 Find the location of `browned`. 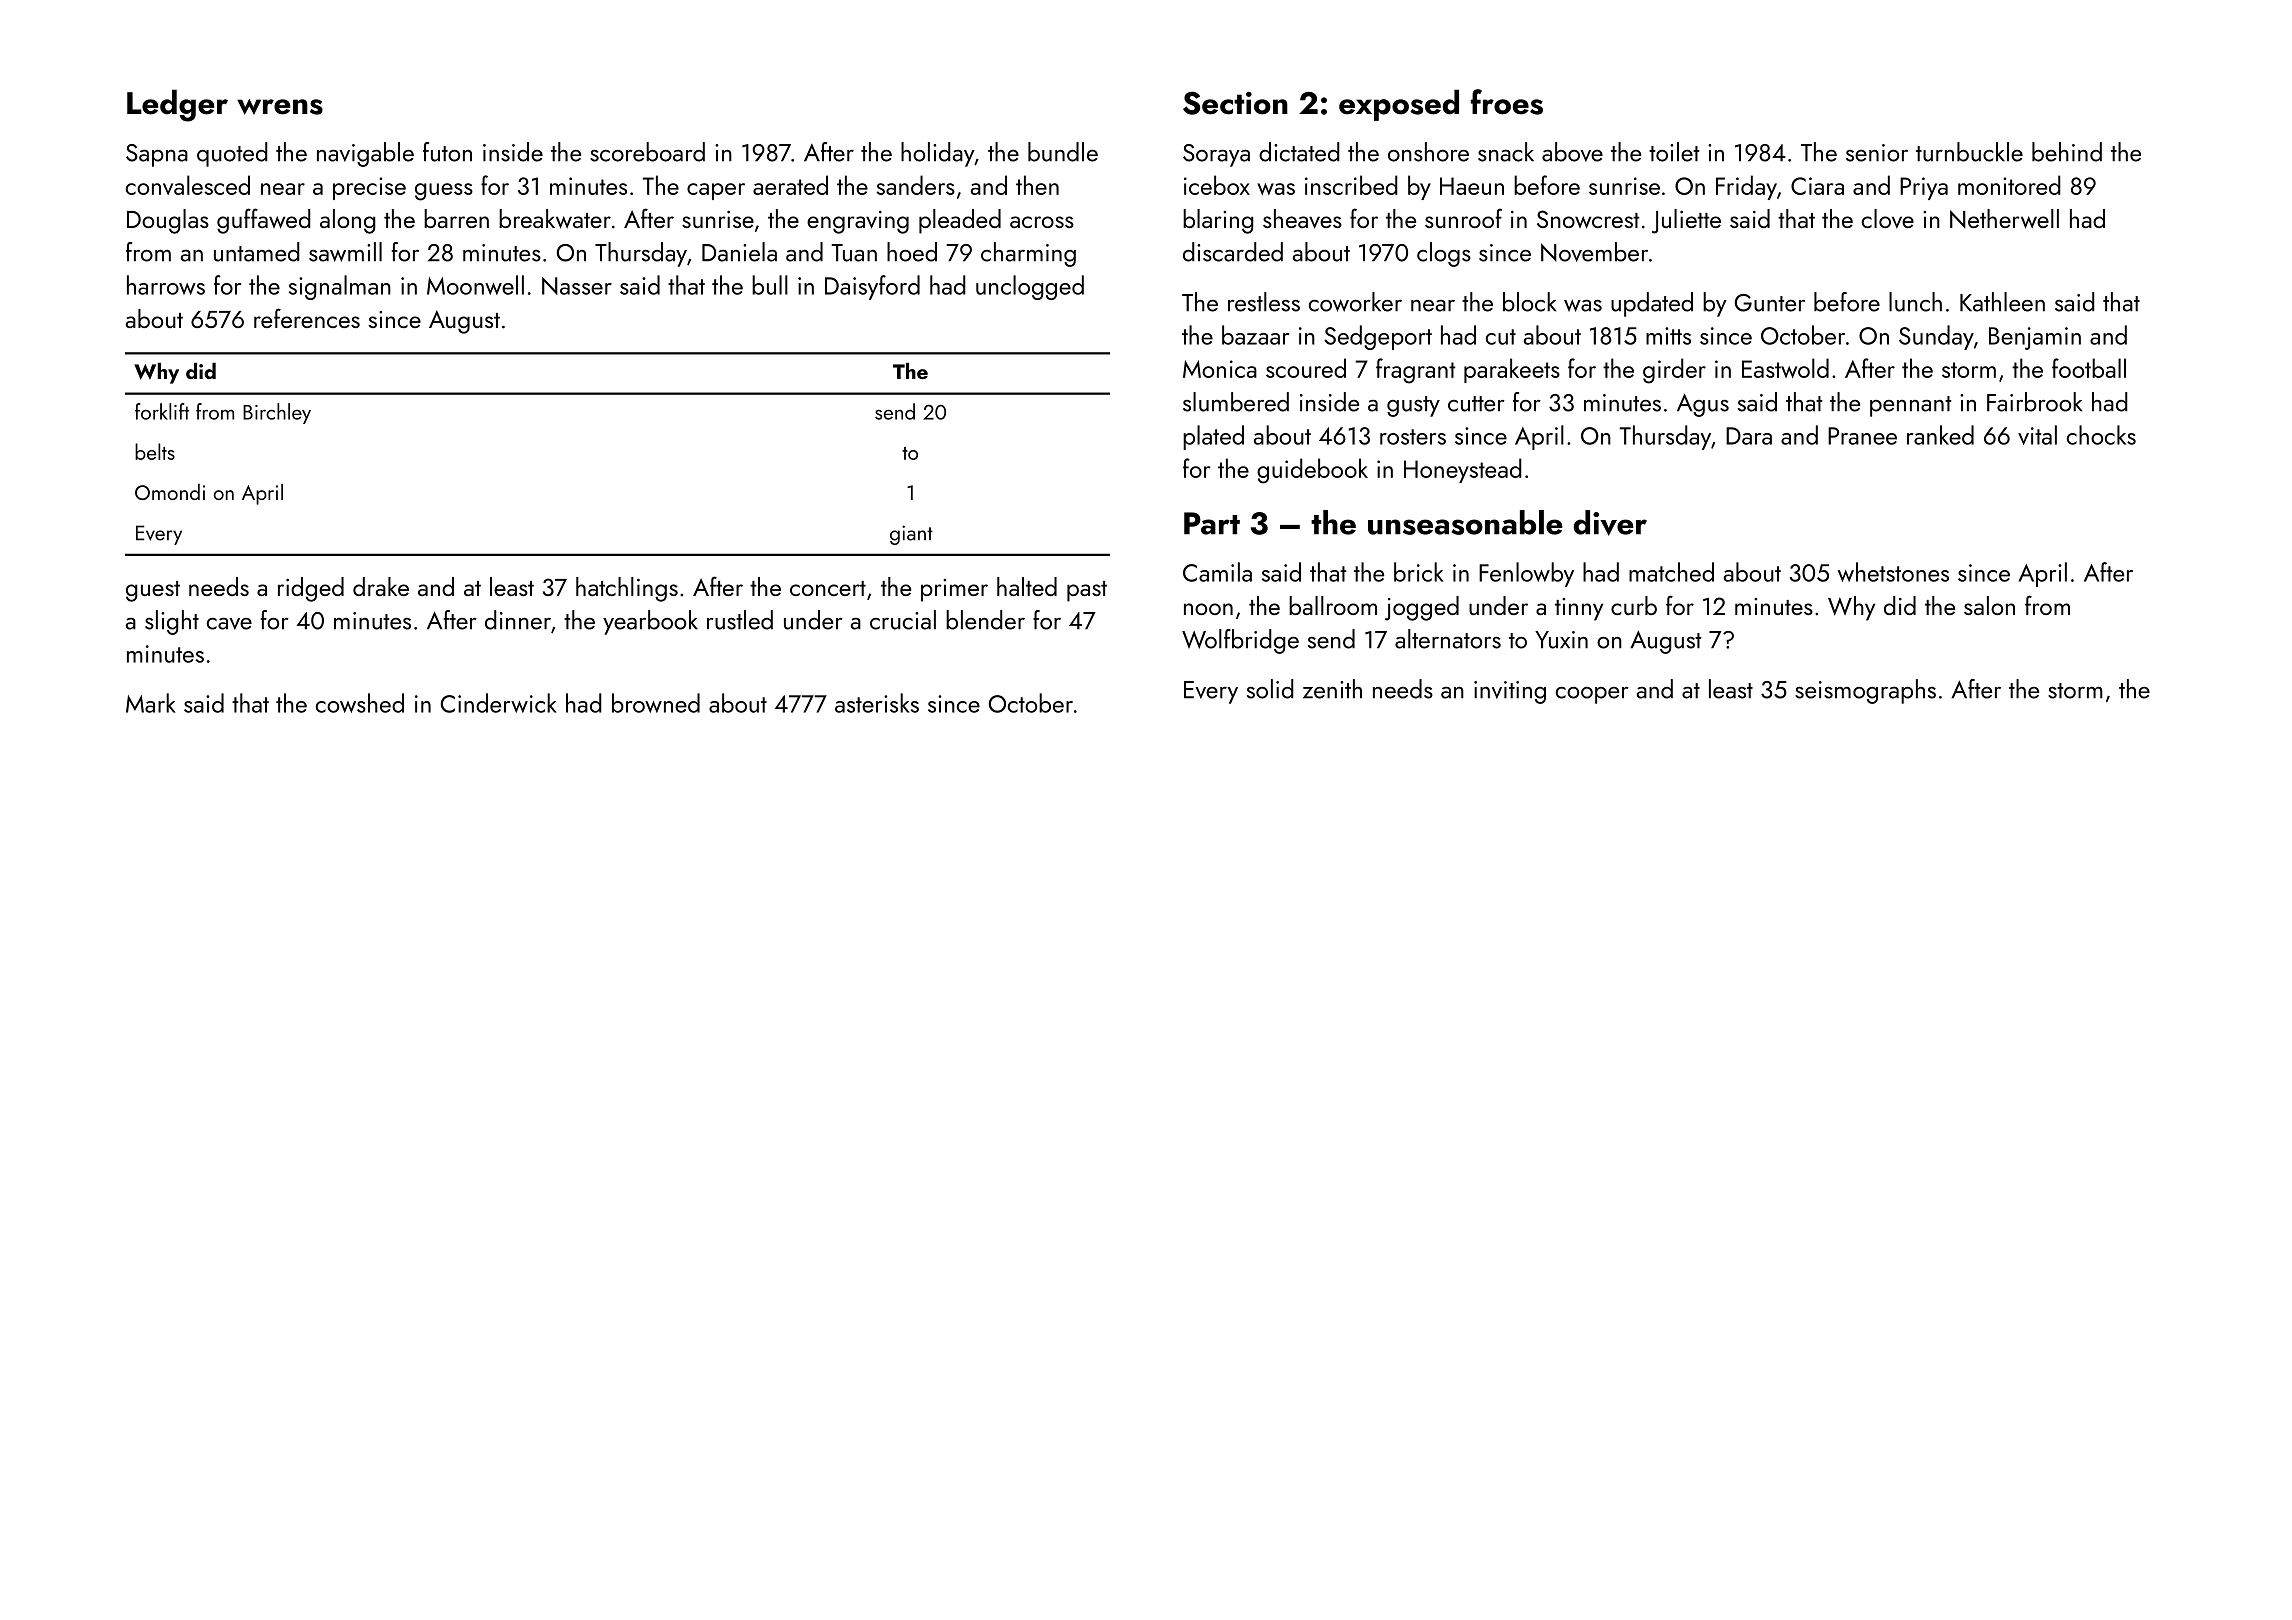

browned is located at coordinates (656, 703).
